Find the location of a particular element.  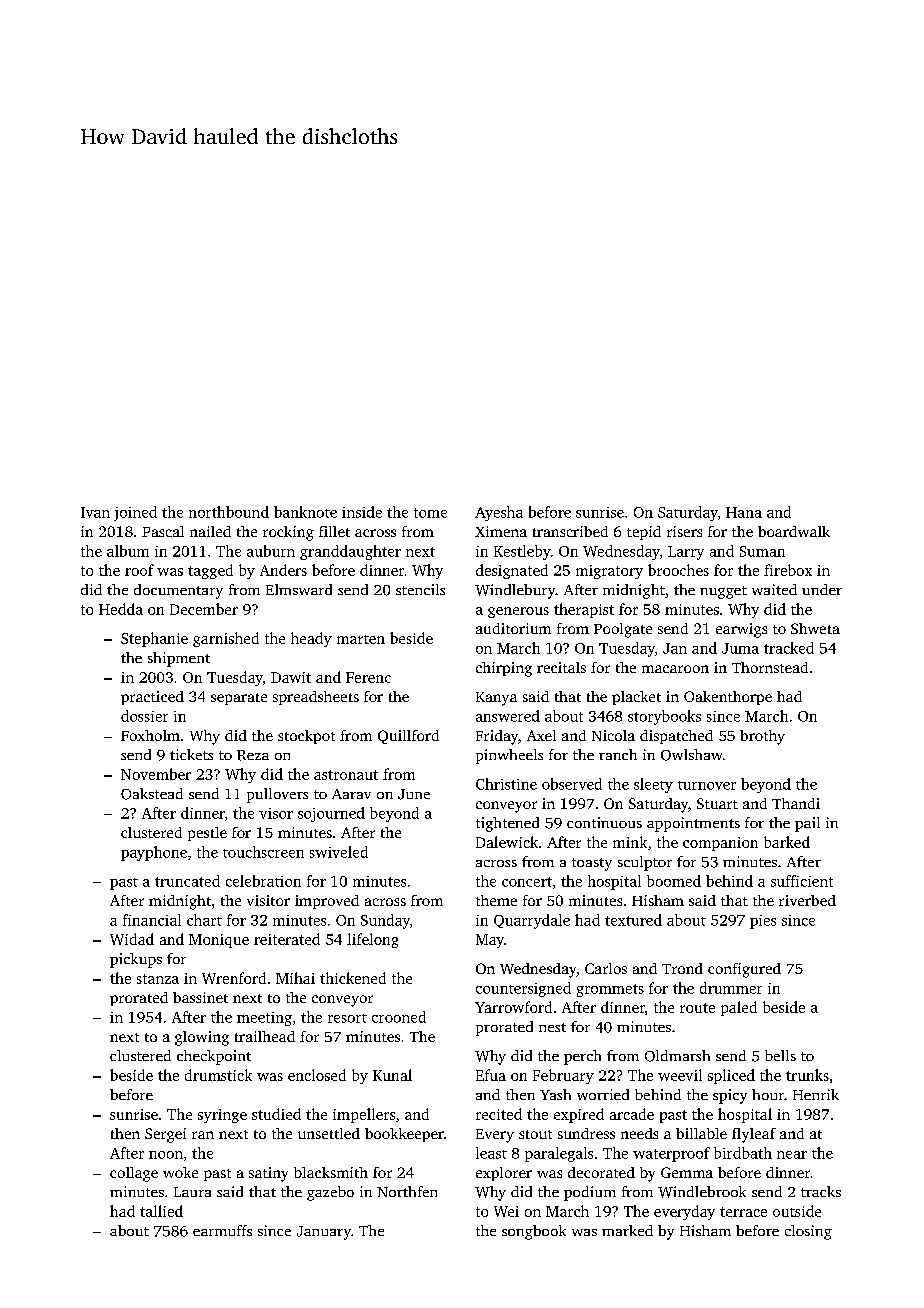

Reza is located at coordinates (253, 755).
